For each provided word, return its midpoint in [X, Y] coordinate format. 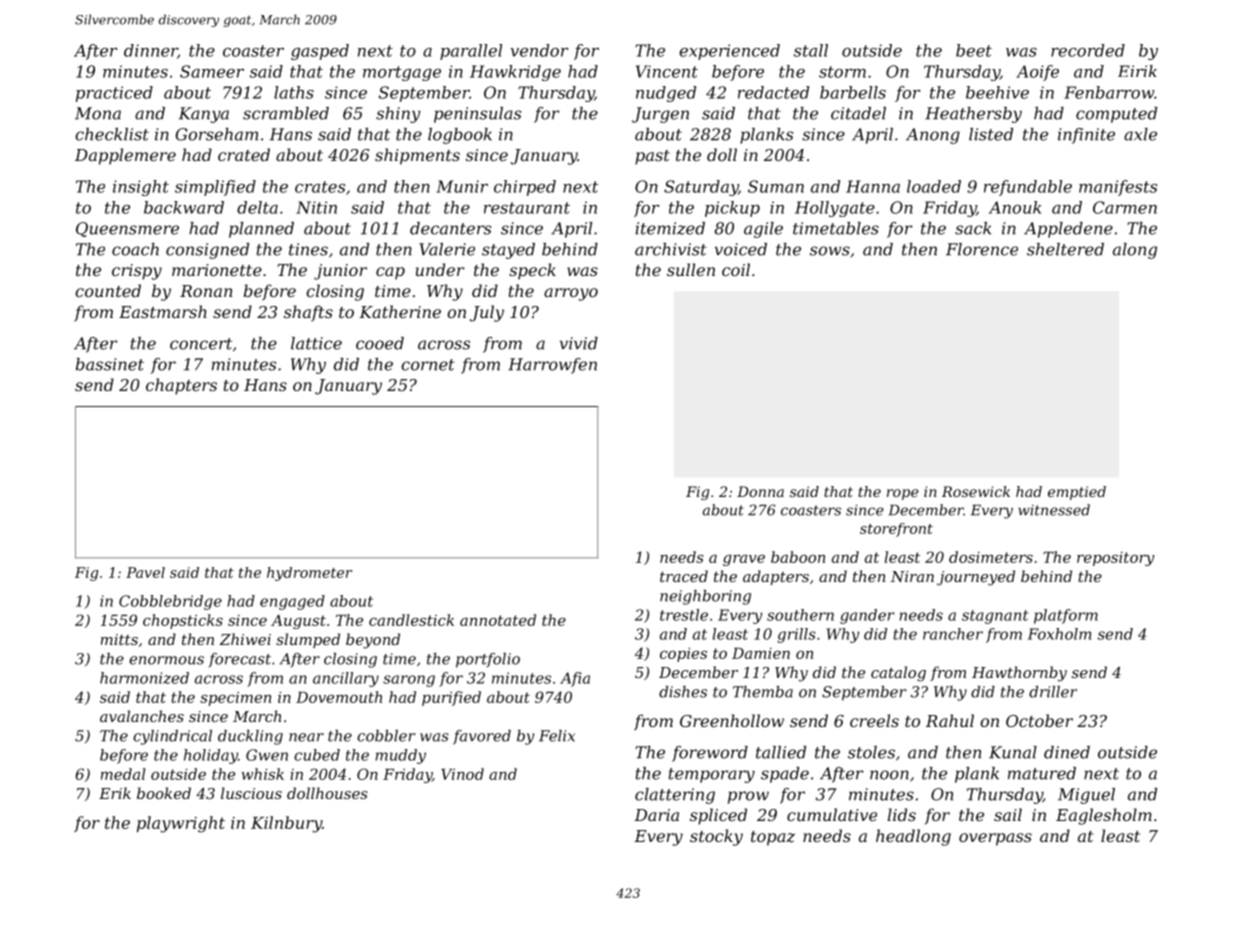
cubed [317, 755]
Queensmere [127, 229]
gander [867, 616]
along [1135, 251]
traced [684, 576]
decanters [450, 228]
